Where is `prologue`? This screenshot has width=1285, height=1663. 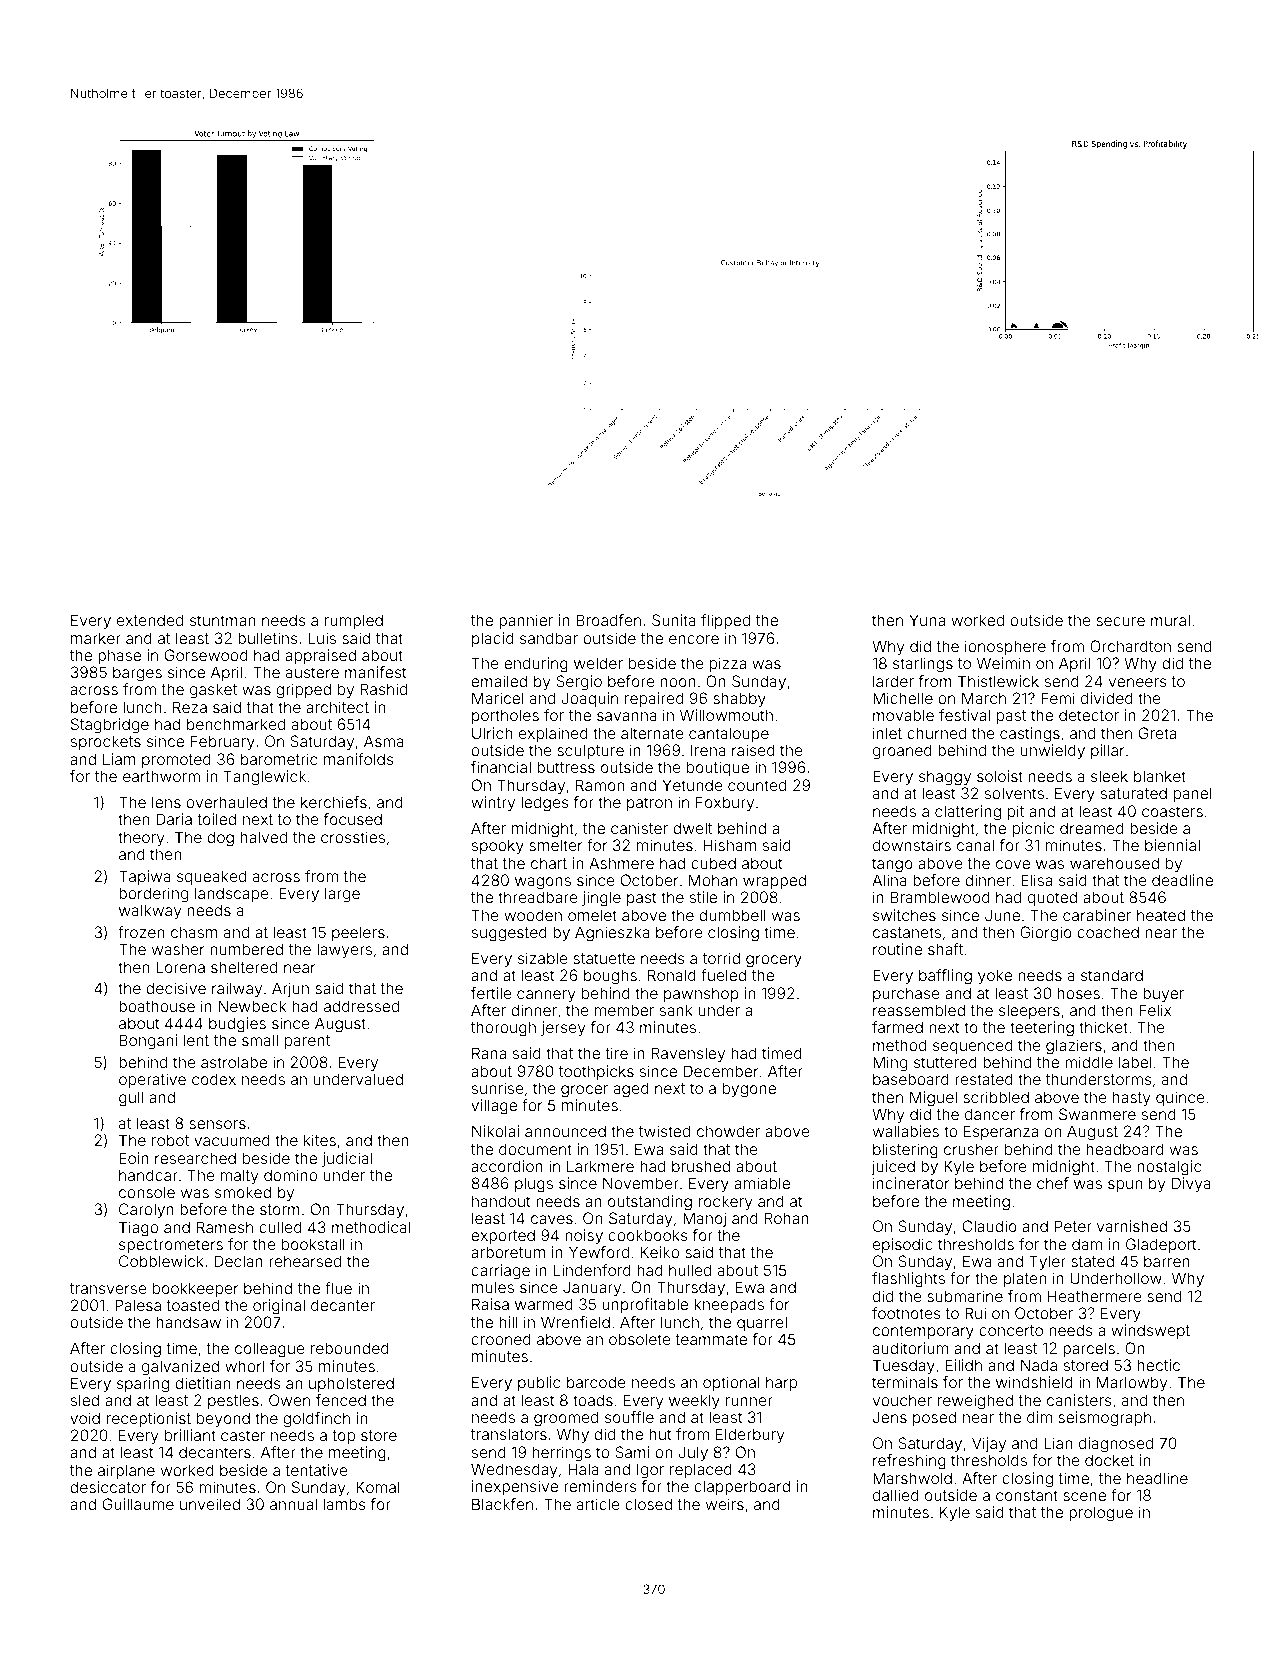
prologue is located at coordinates (1101, 1514).
